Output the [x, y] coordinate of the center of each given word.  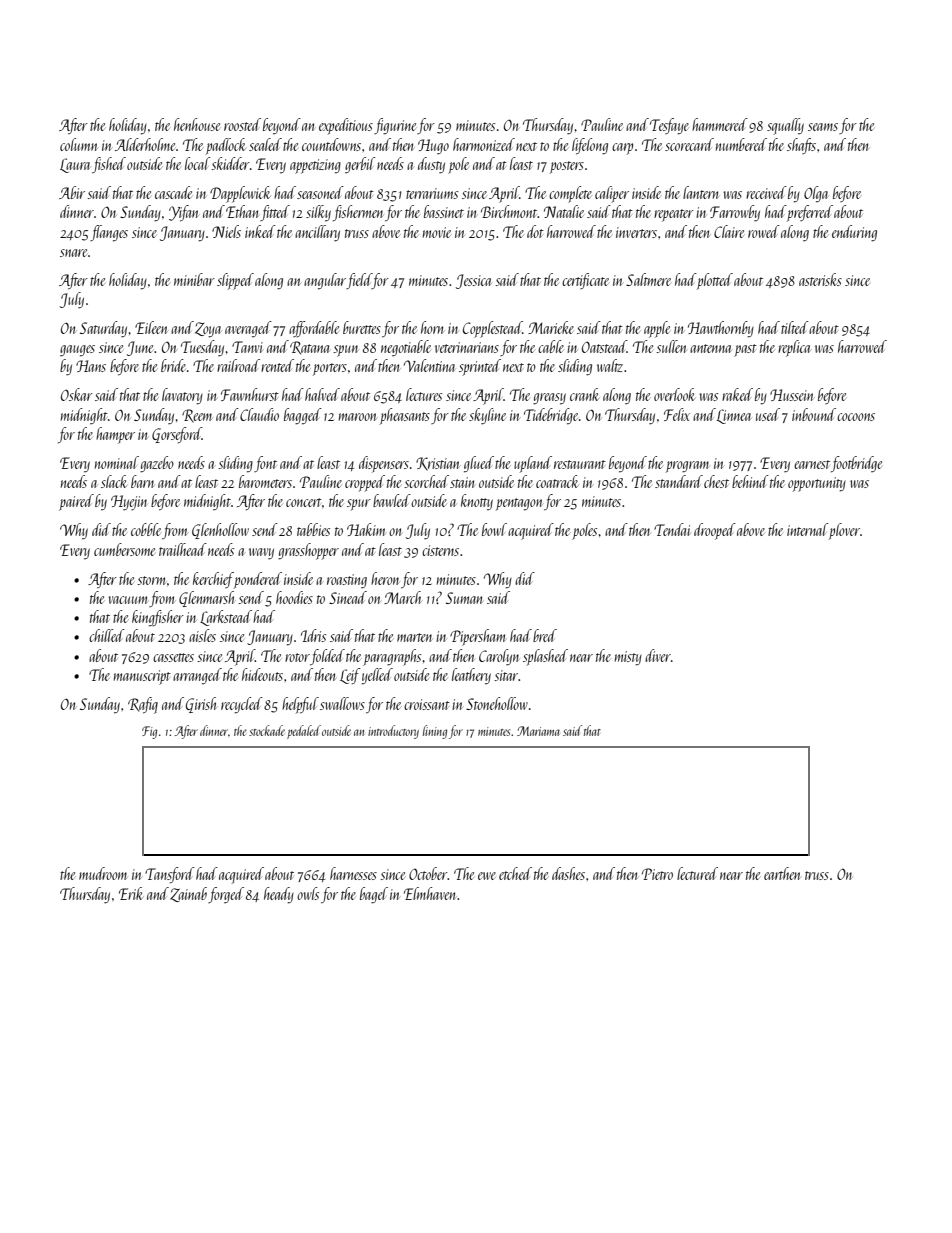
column [79, 144]
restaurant [580, 464]
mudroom [103, 873]
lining [435, 732]
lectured [697, 873]
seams [823, 127]
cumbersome [124, 549]
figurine [395, 126]
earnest [812, 464]
